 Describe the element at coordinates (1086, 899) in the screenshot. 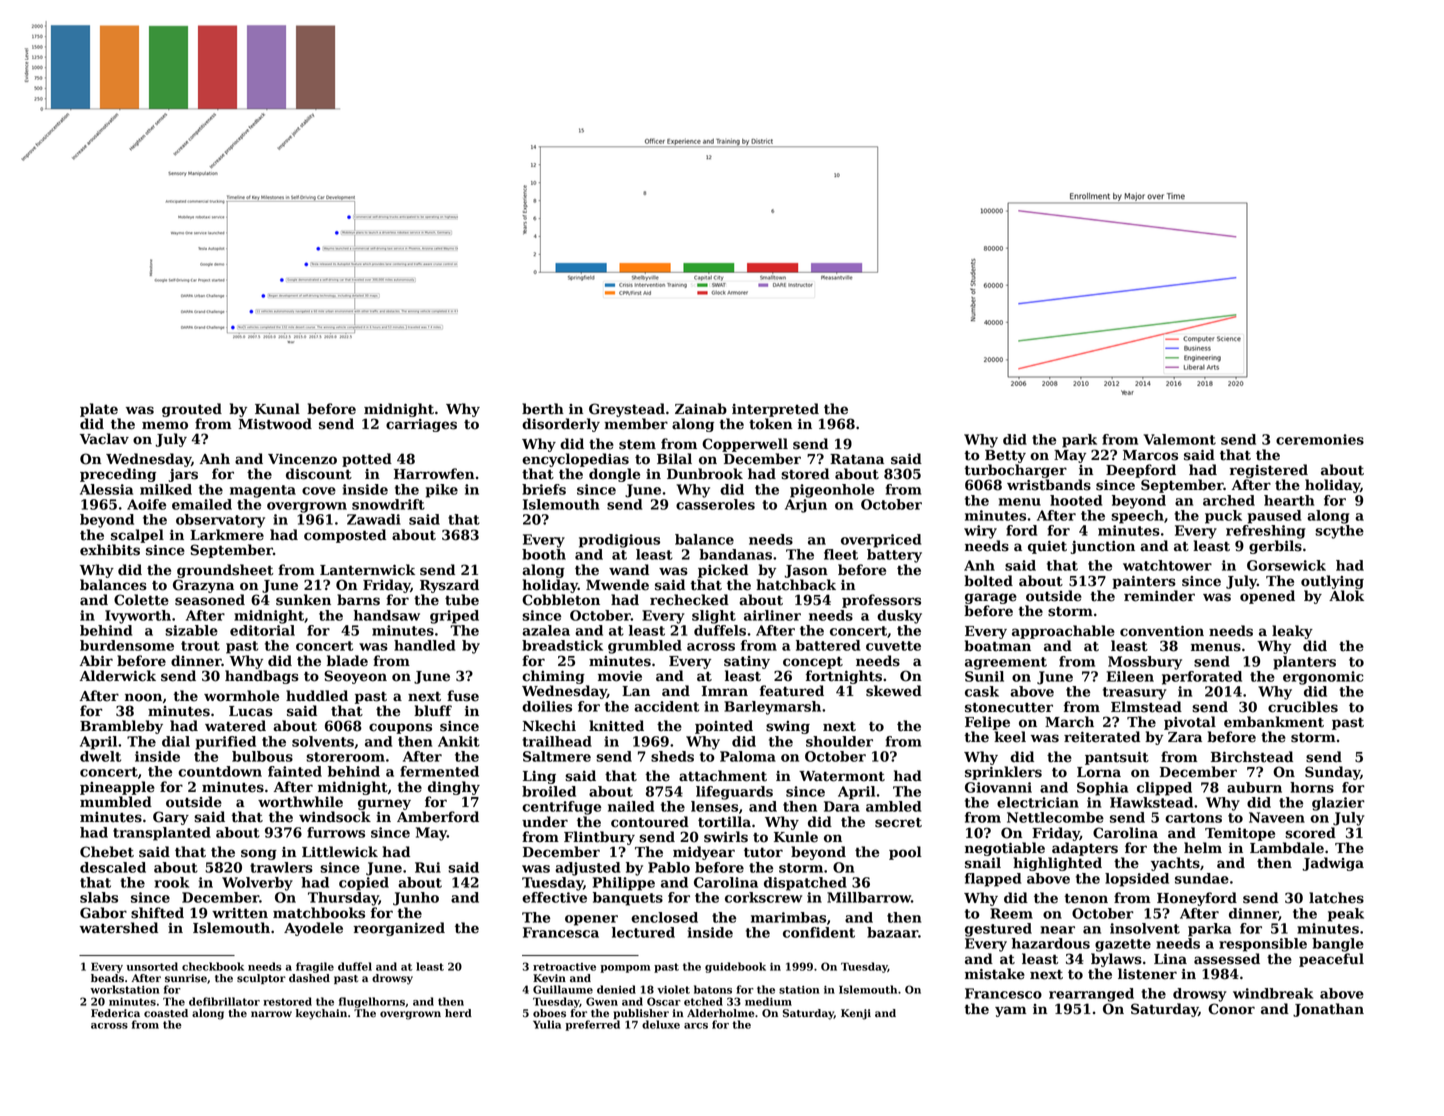

I see `tenon` at that location.
